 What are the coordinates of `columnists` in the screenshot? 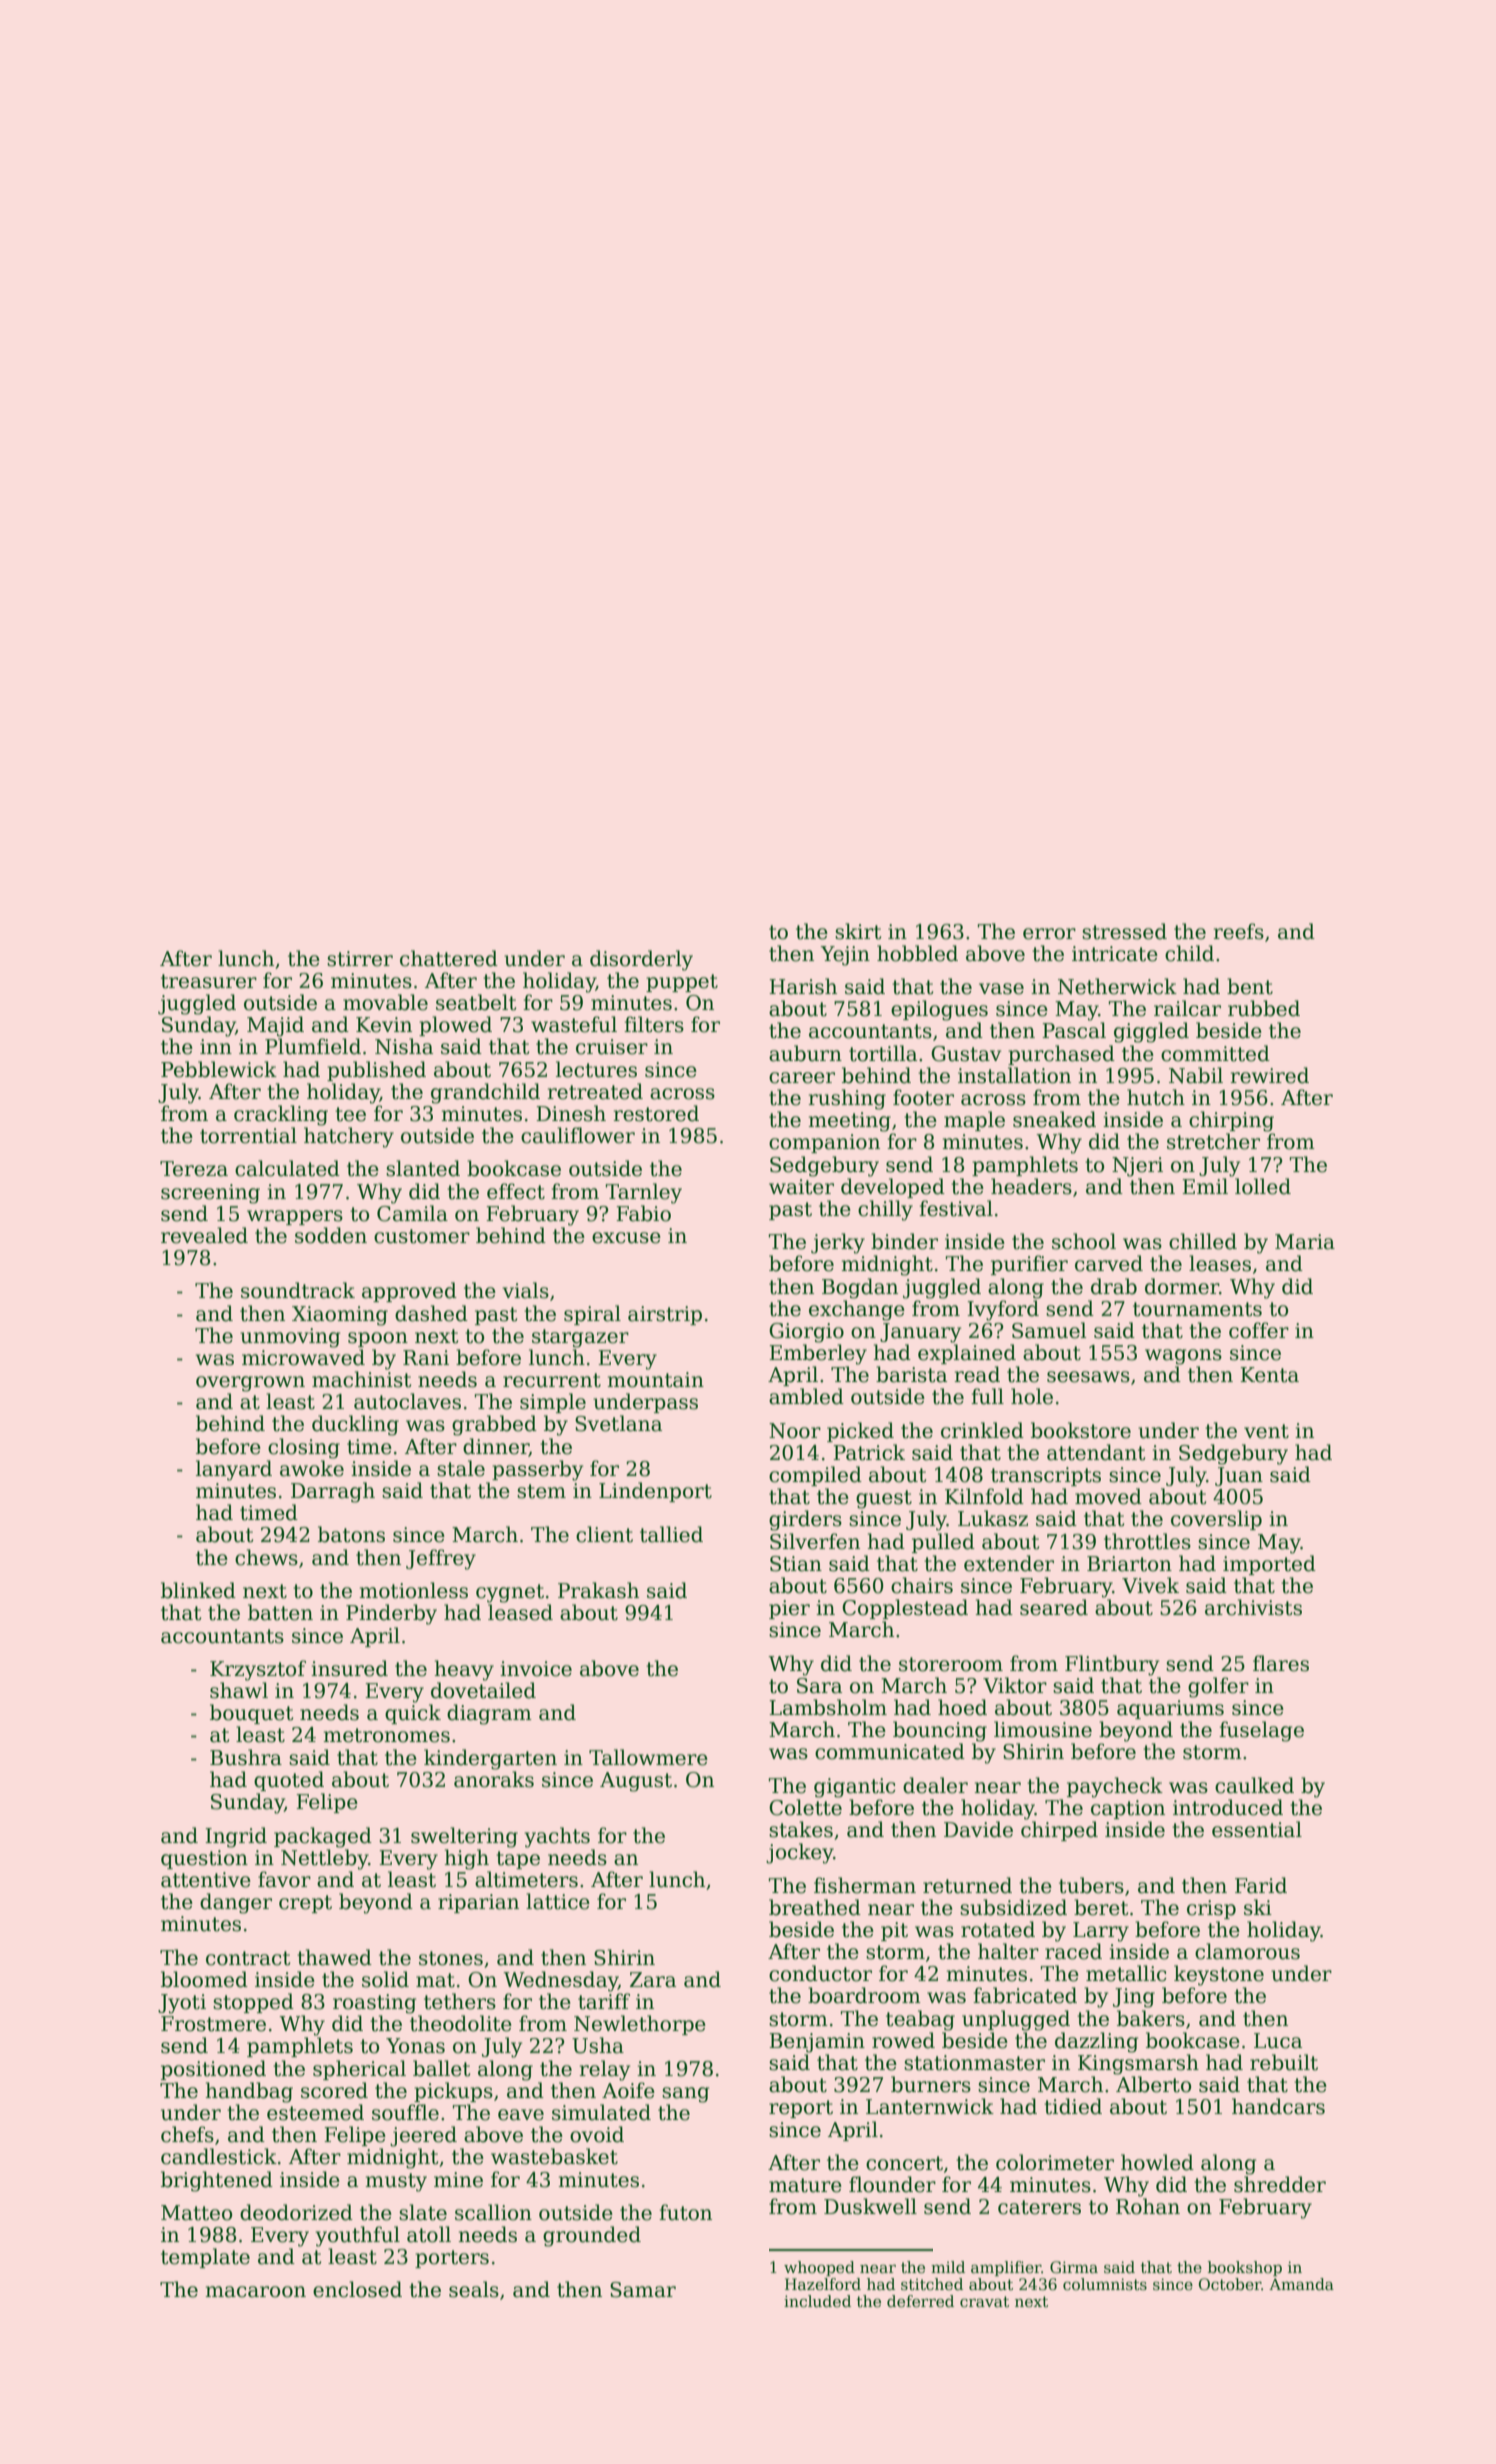 It's located at (1105, 2284).
